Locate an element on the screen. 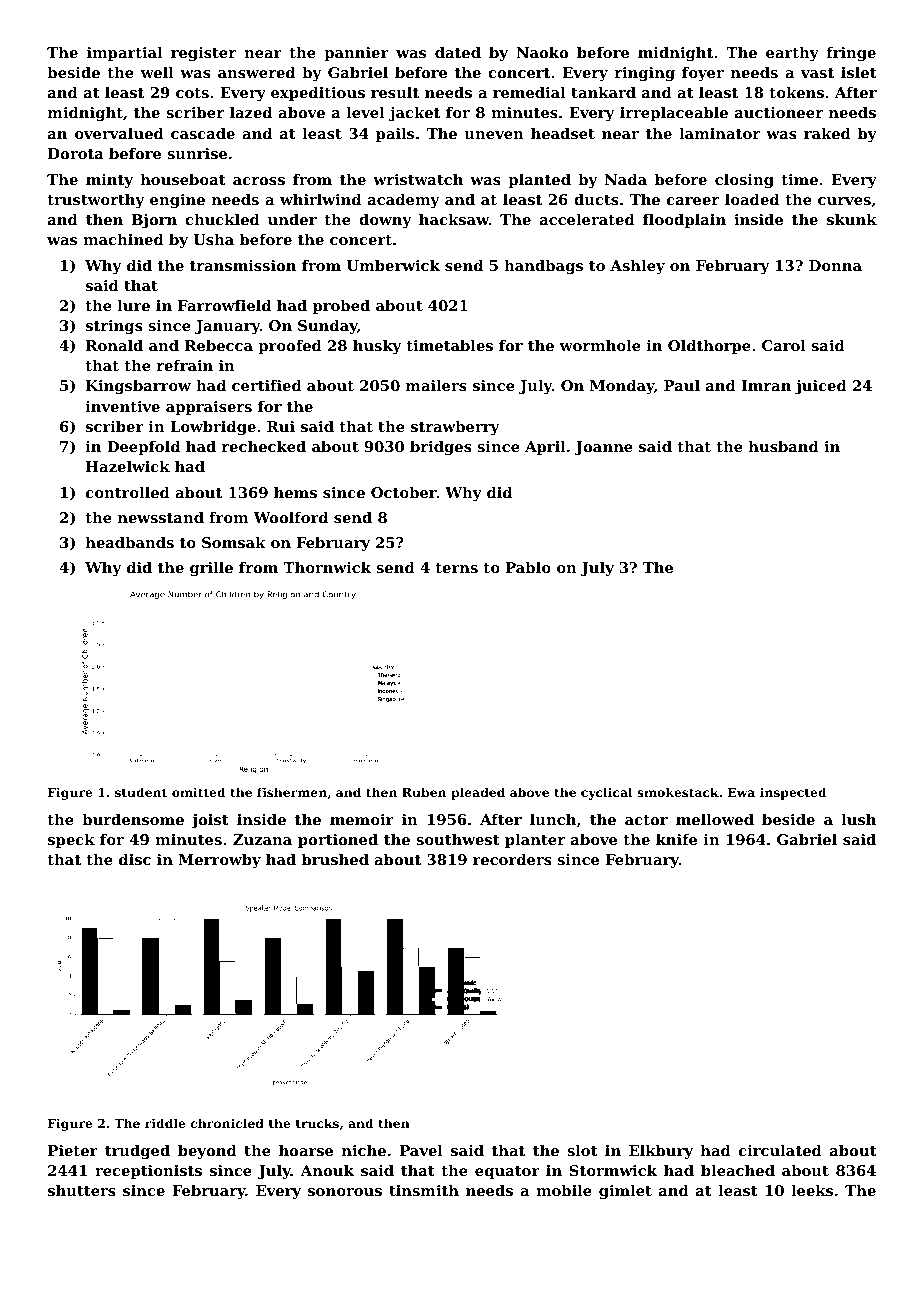 The height and width of the screenshot is (1308, 924). Pablo is located at coordinates (528, 567).
